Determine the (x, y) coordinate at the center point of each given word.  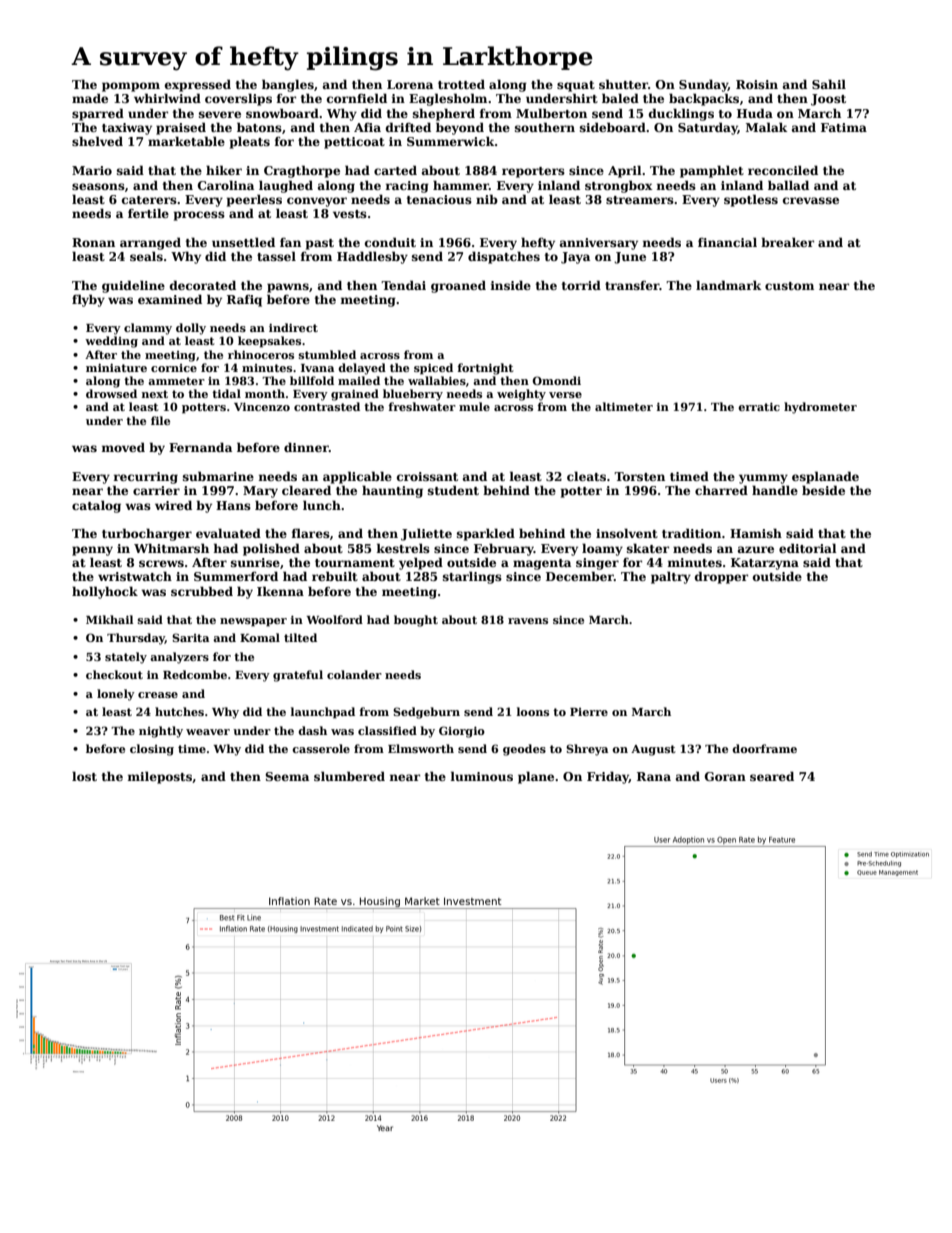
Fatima (844, 127)
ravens (528, 621)
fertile (148, 213)
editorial (808, 548)
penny (92, 551)
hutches (179, 711)
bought (416, 621)
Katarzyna (765, 564)
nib (487, 199)
